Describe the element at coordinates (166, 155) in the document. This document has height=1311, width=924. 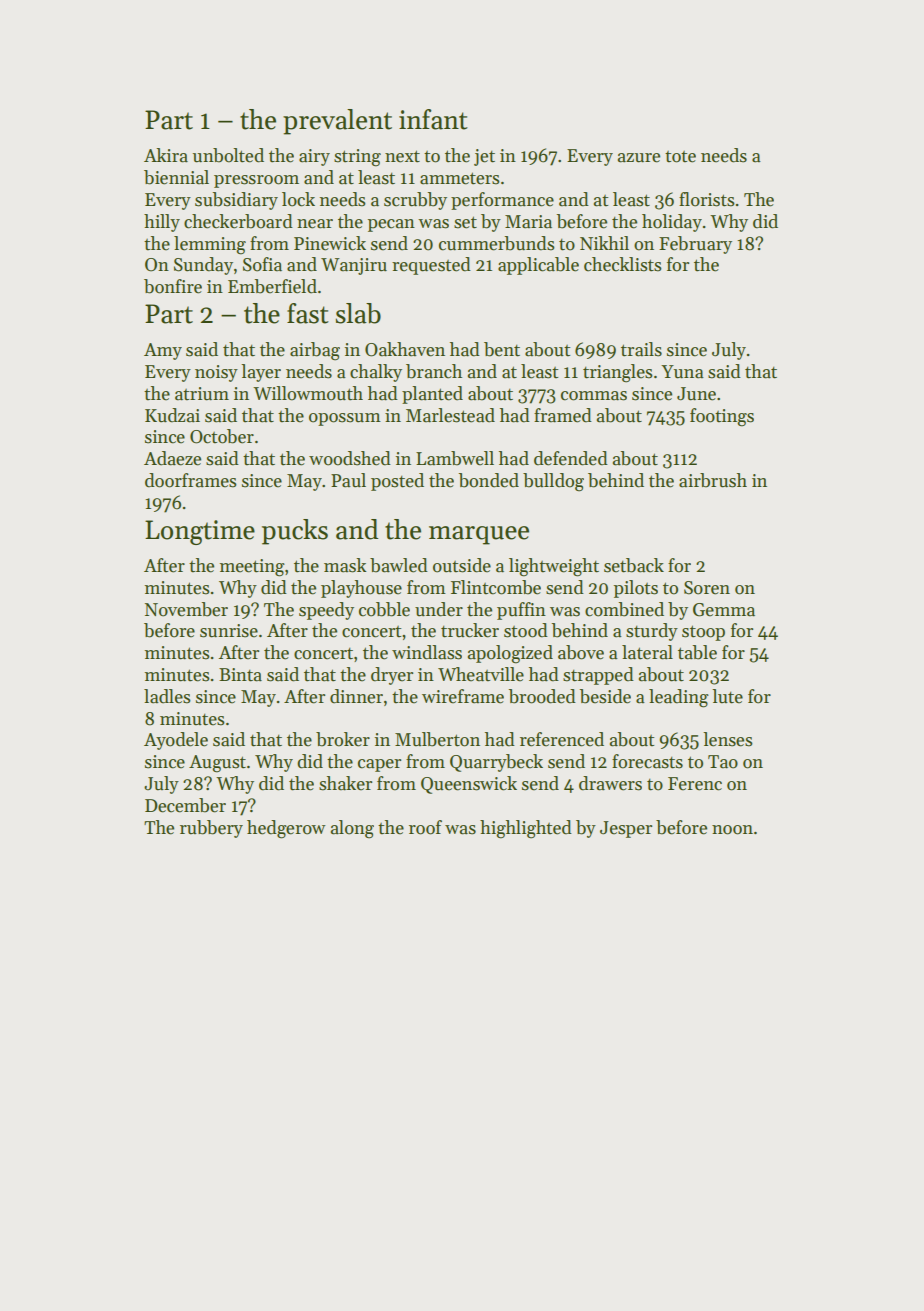
I see `Akira` at that location.
